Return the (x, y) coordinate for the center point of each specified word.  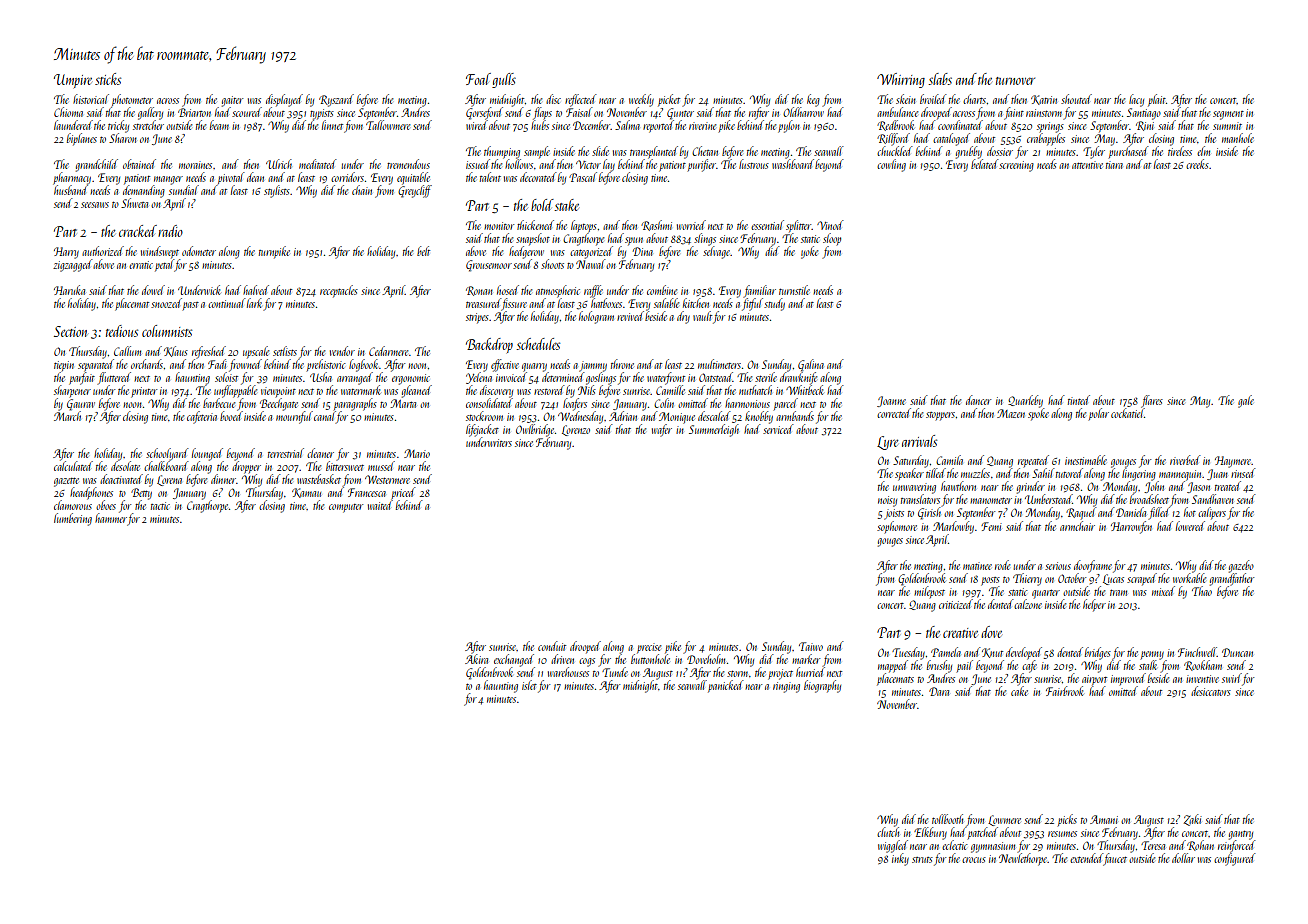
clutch (888, 832)
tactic (160, 506)
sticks (108, 79)
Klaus (176, 351)
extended (1086, 858)
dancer (978, 400)
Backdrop (489, 345)
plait (1157, 100)
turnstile (794, 290)
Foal (478, 79)
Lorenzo (576, 430)
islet (529, 685)
